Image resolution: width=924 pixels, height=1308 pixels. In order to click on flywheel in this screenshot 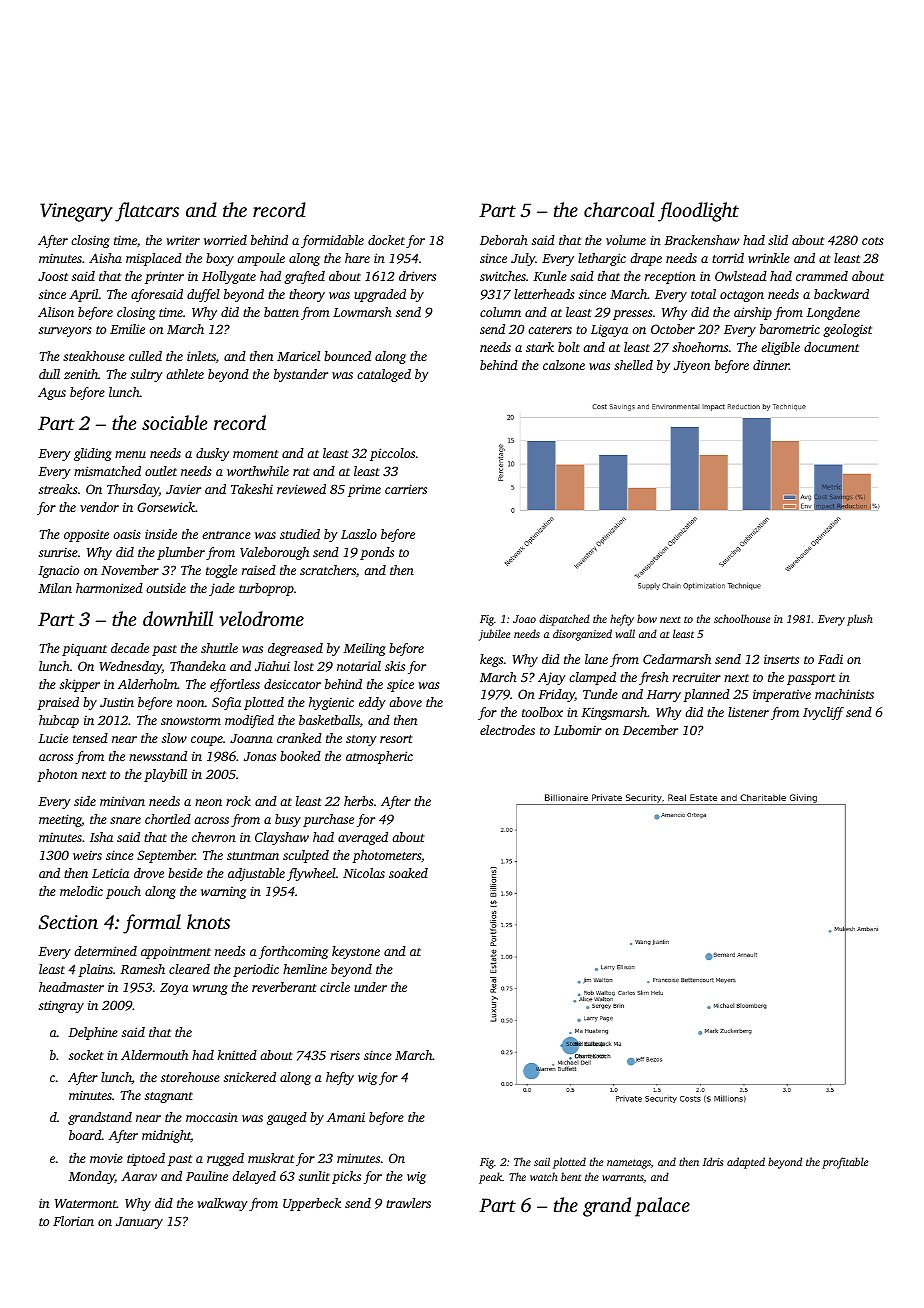, I will do `click(311, 874)`.
